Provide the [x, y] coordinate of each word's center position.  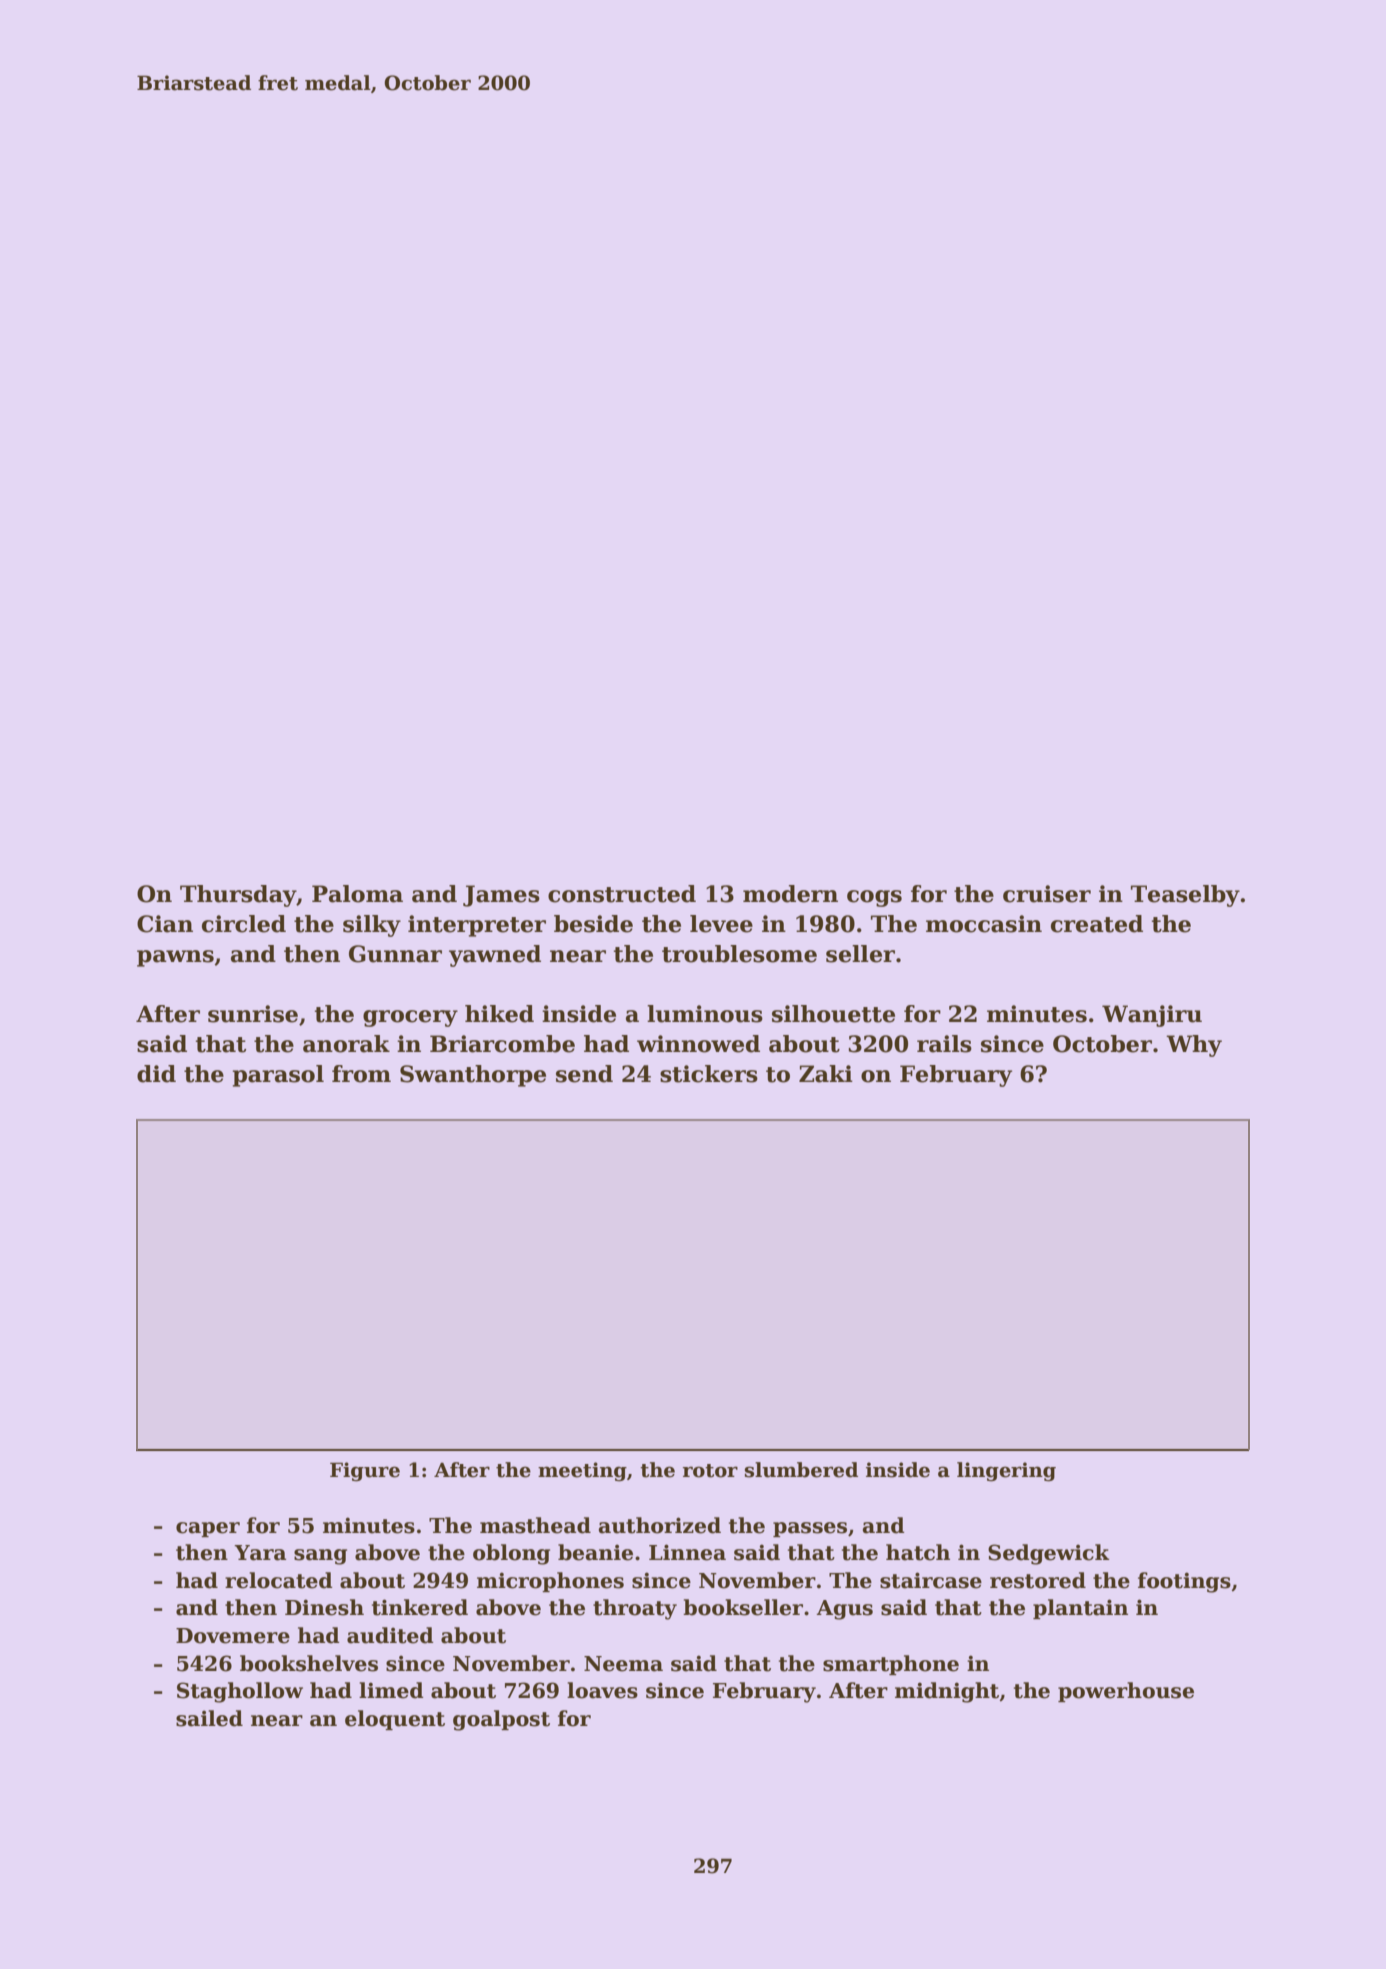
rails [944, 1044]
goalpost [501, 1720]
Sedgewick [1049, 1554]
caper [208, 1529]
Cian [165, 924]
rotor [710, 1471]
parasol [278, 1076]
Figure [365, 1471]
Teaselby [1185, 896]
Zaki [826, 1074]
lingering [1006, 1471]
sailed [209, 1718]
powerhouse [1126, 1692]
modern [790, 894]
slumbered [801, 1470]
